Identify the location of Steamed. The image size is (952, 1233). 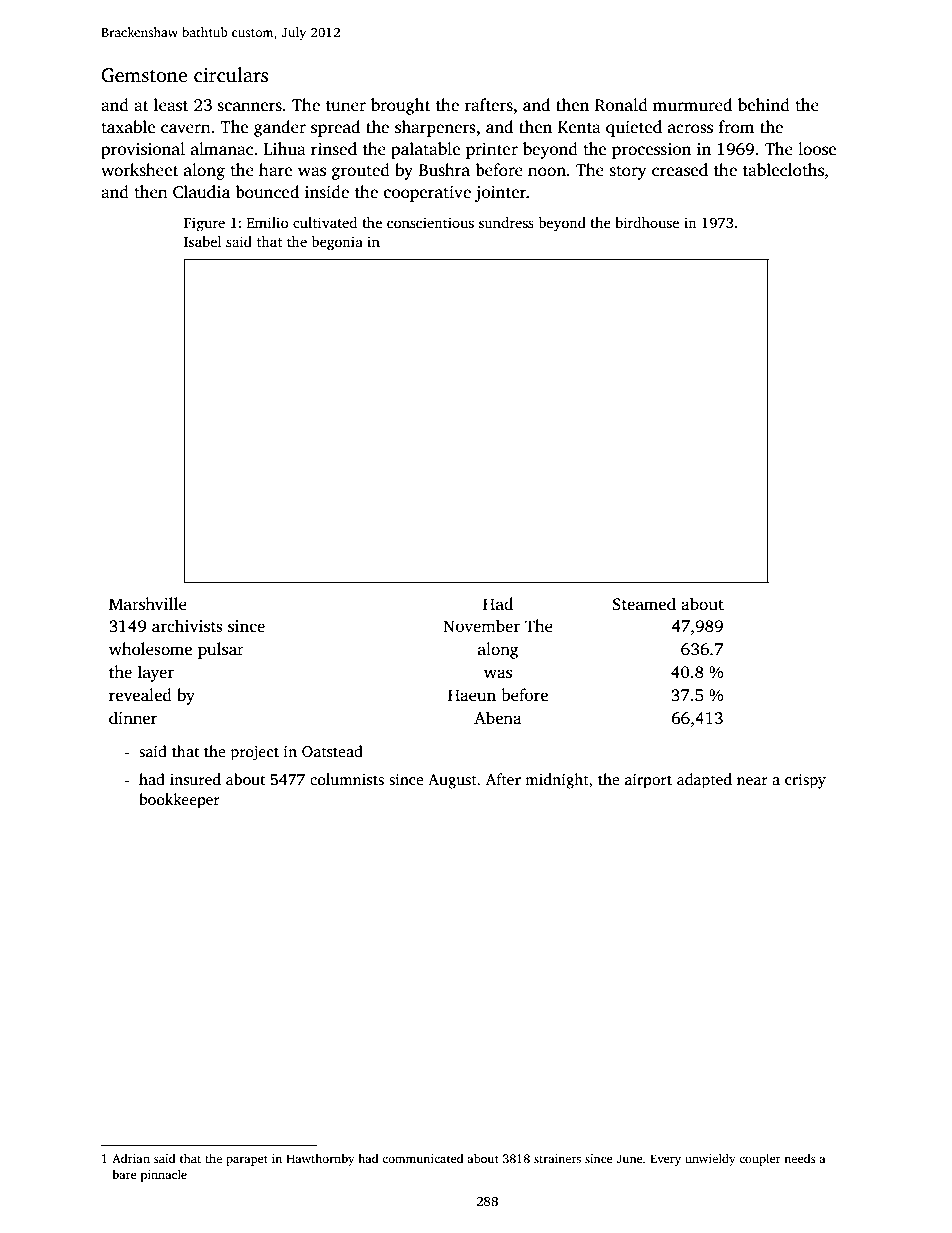
(644, 604).
